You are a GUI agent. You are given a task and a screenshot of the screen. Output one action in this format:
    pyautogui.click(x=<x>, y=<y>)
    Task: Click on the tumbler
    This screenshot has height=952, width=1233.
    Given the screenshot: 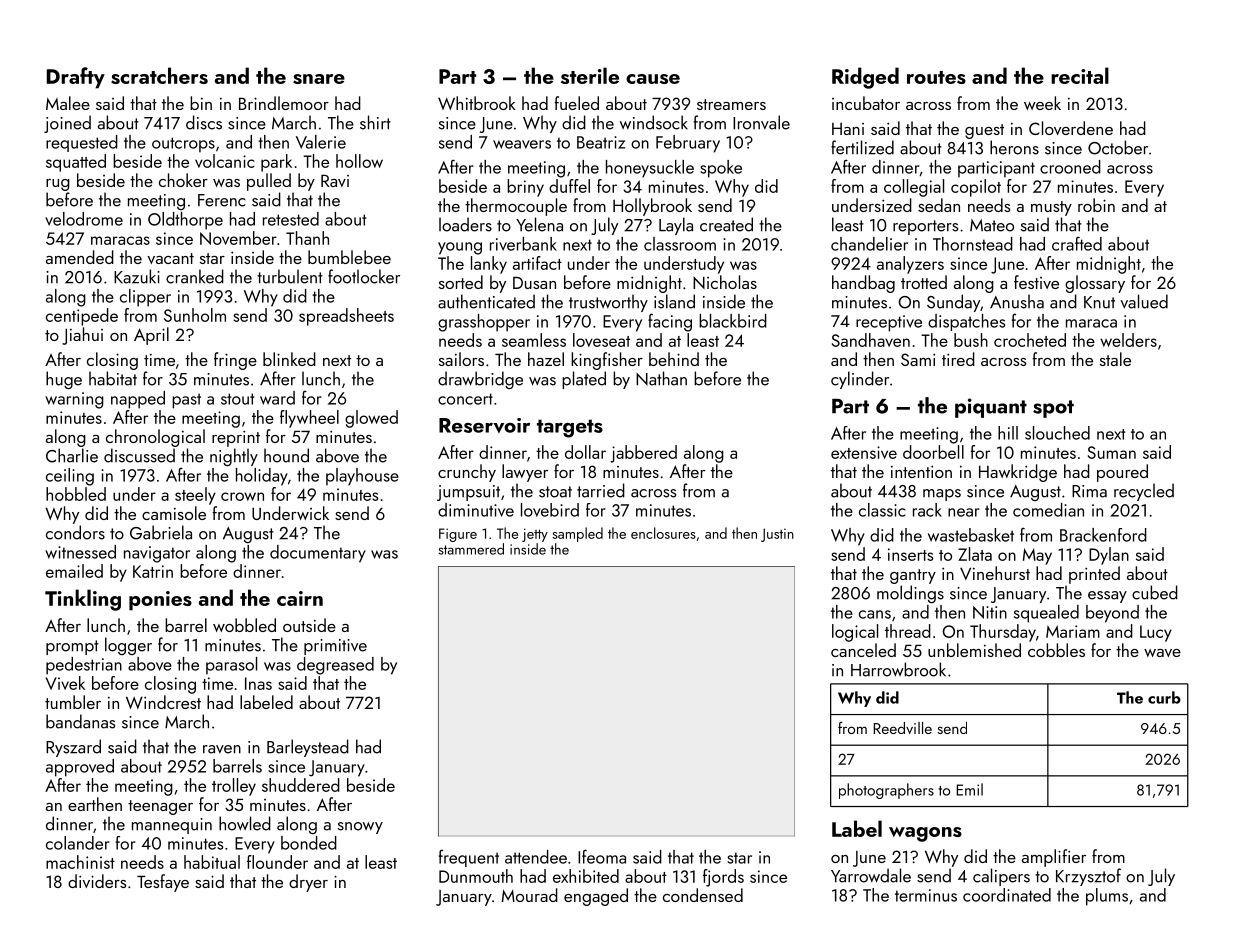 What is the action you would take?
    pyautogui.click(x=73, y=702)
